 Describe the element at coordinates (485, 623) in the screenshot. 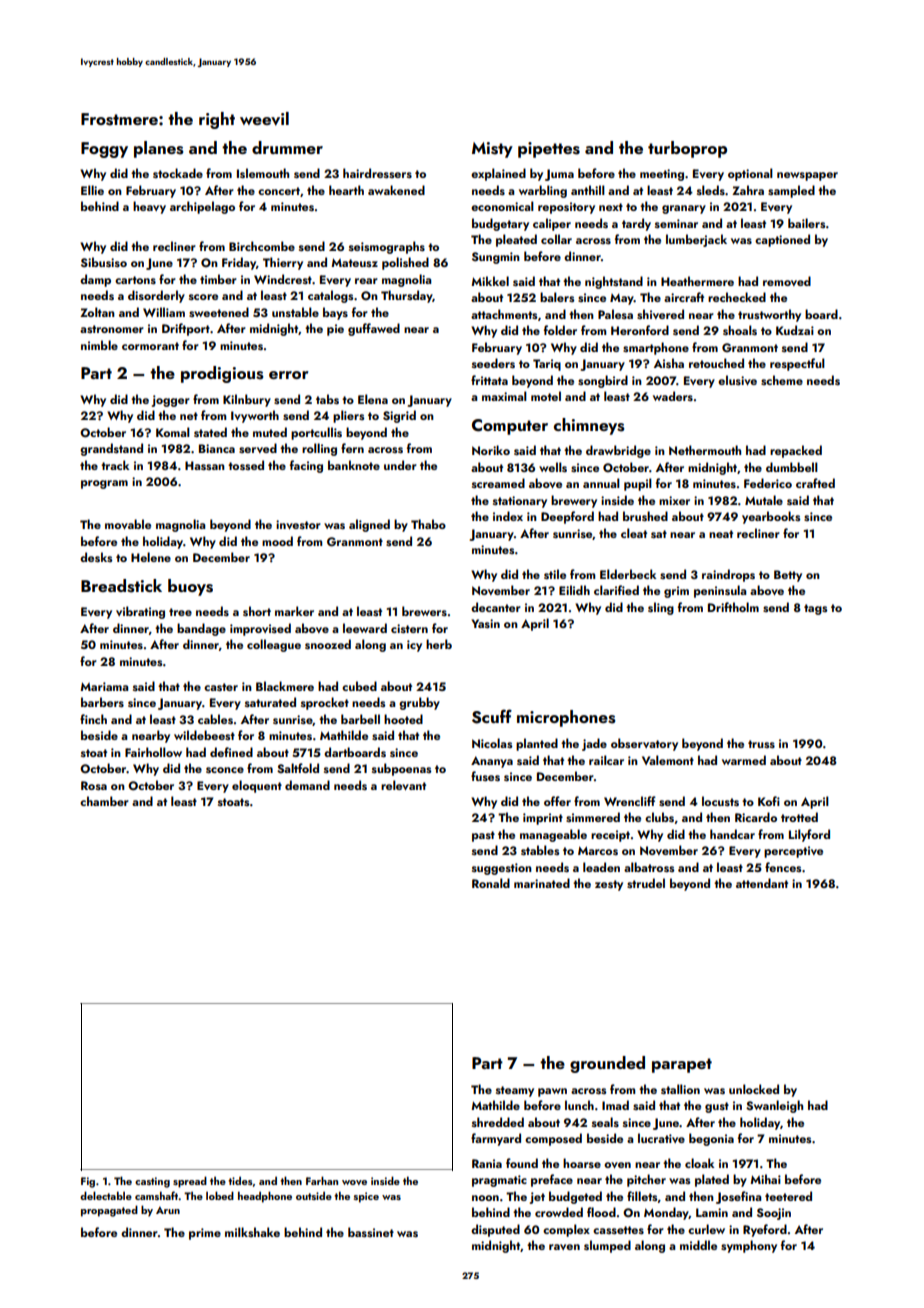

I see `Yasin` at that location.
